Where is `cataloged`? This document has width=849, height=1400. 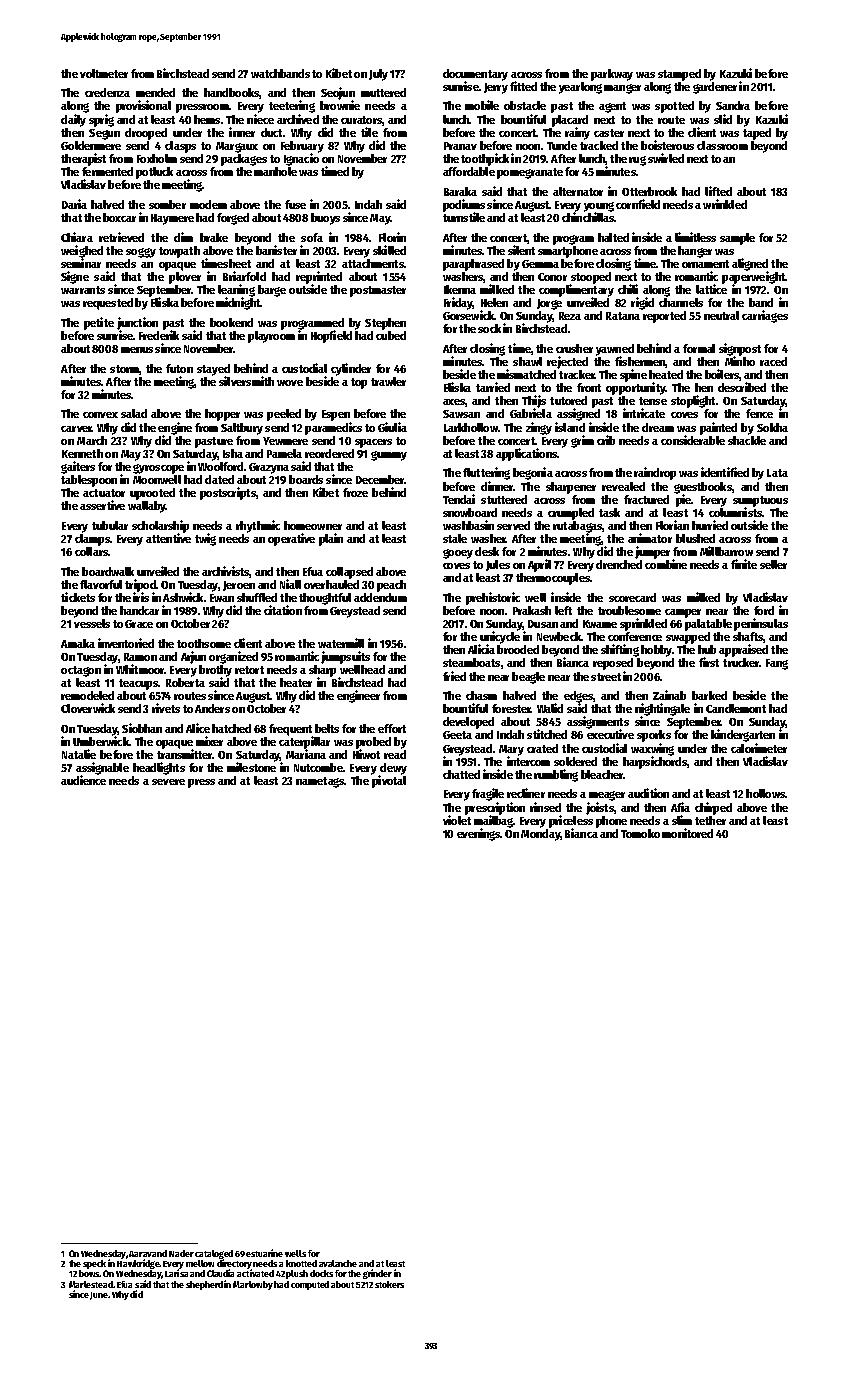
cataloged is located at coordinates (214, 1254).
